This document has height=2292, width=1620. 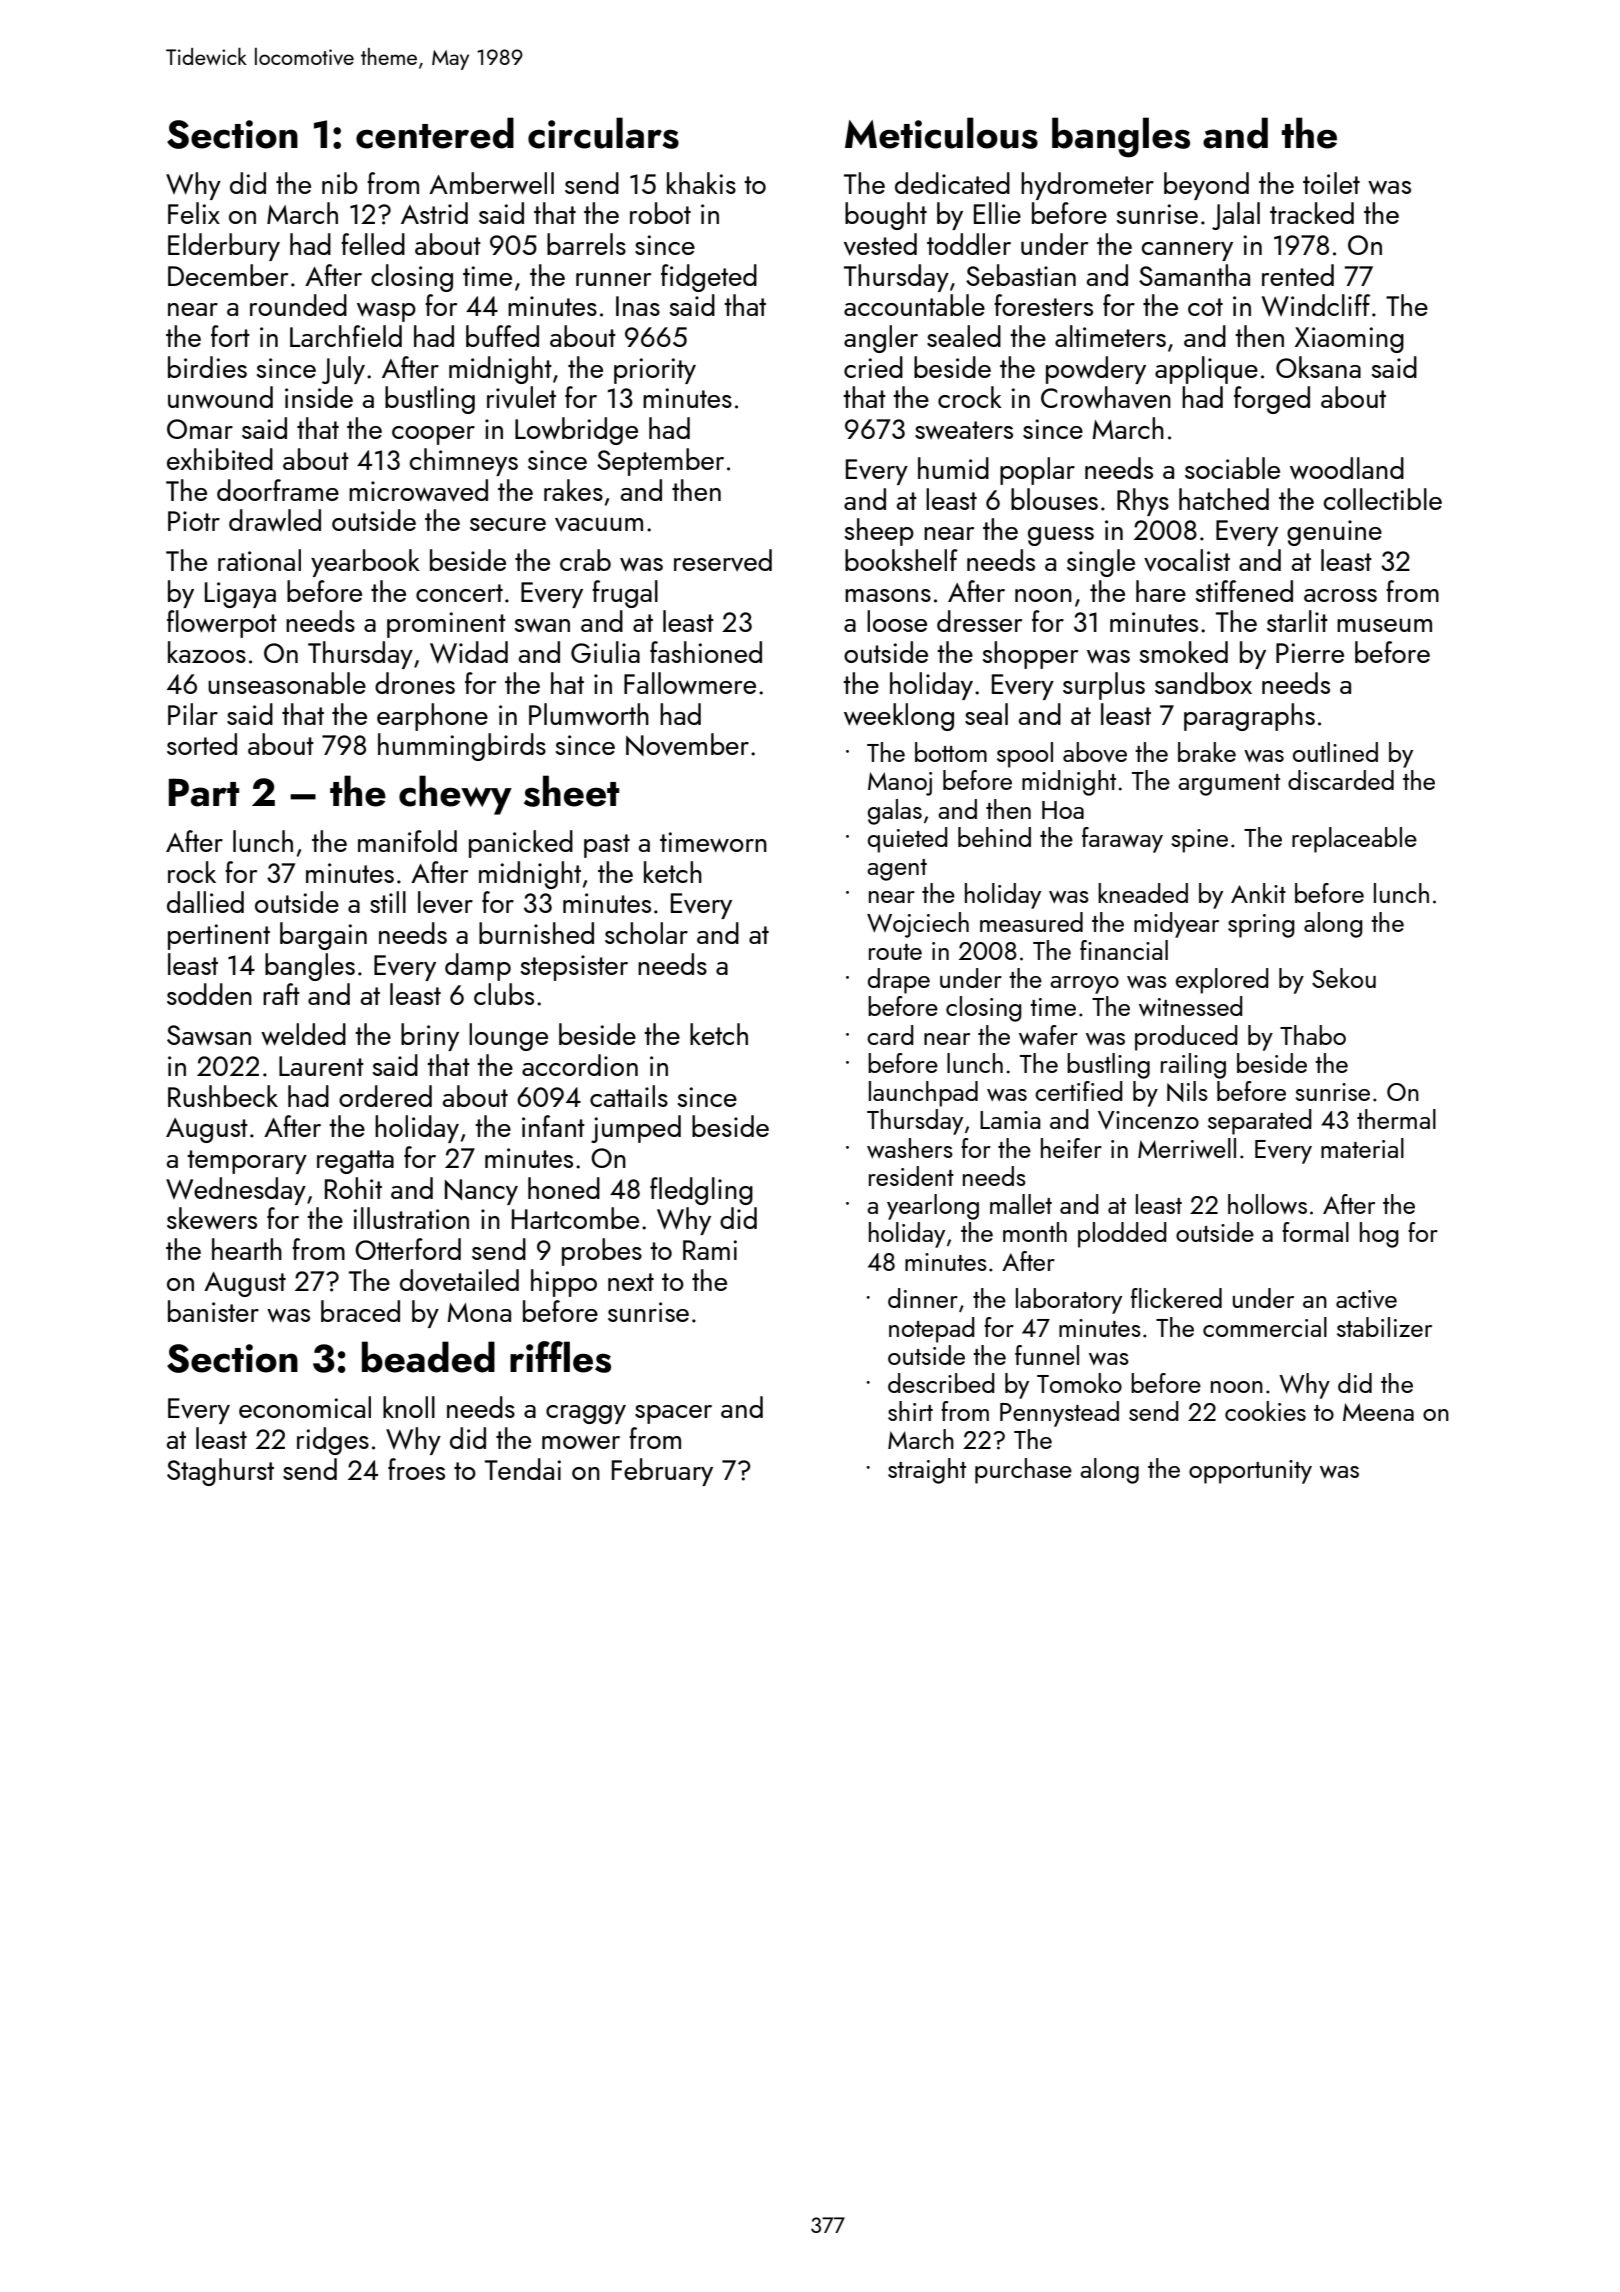 I want to click on hollows, so click(x=1267, y=1204).
